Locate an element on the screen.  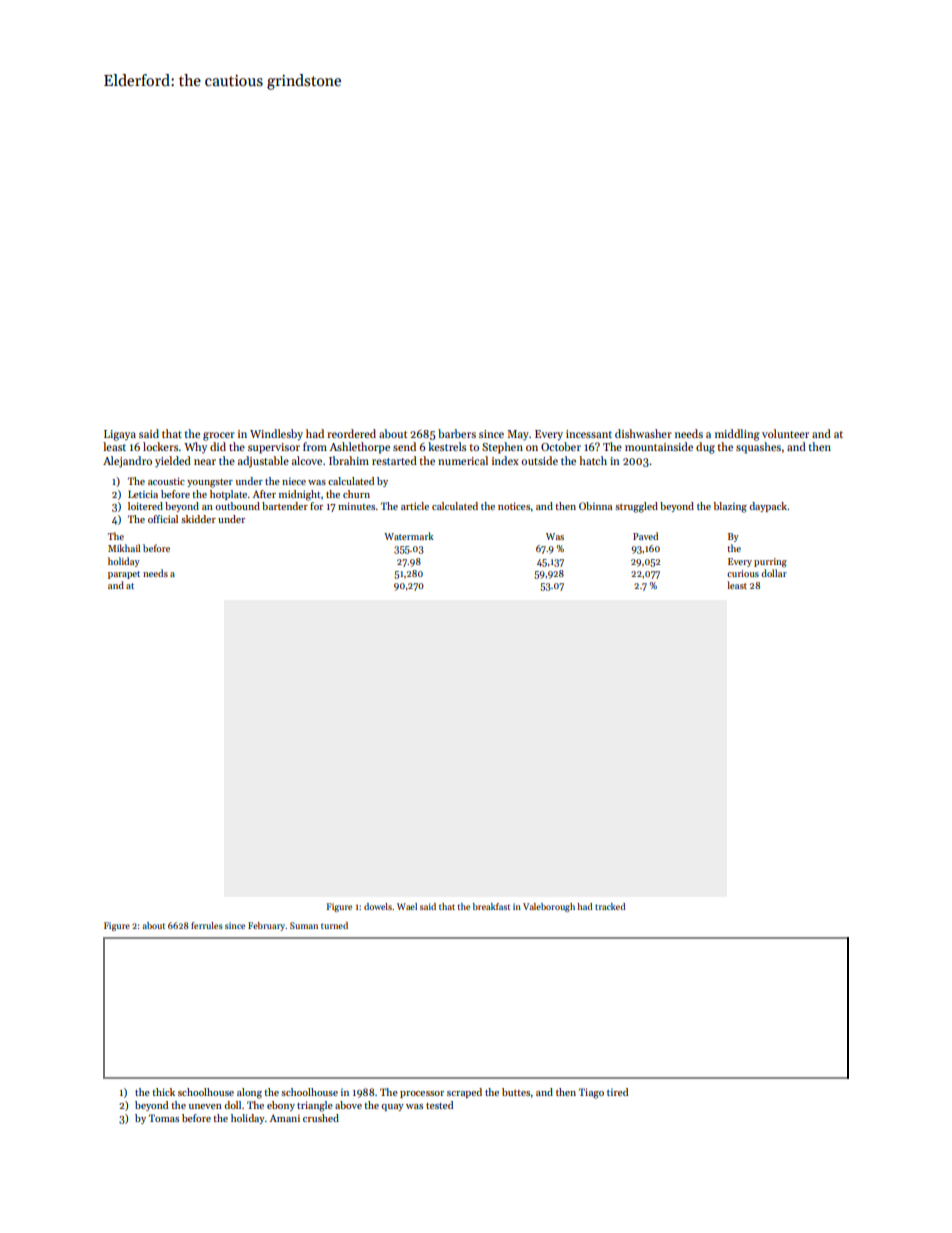
tracked is located at coordinates (610, 906).
